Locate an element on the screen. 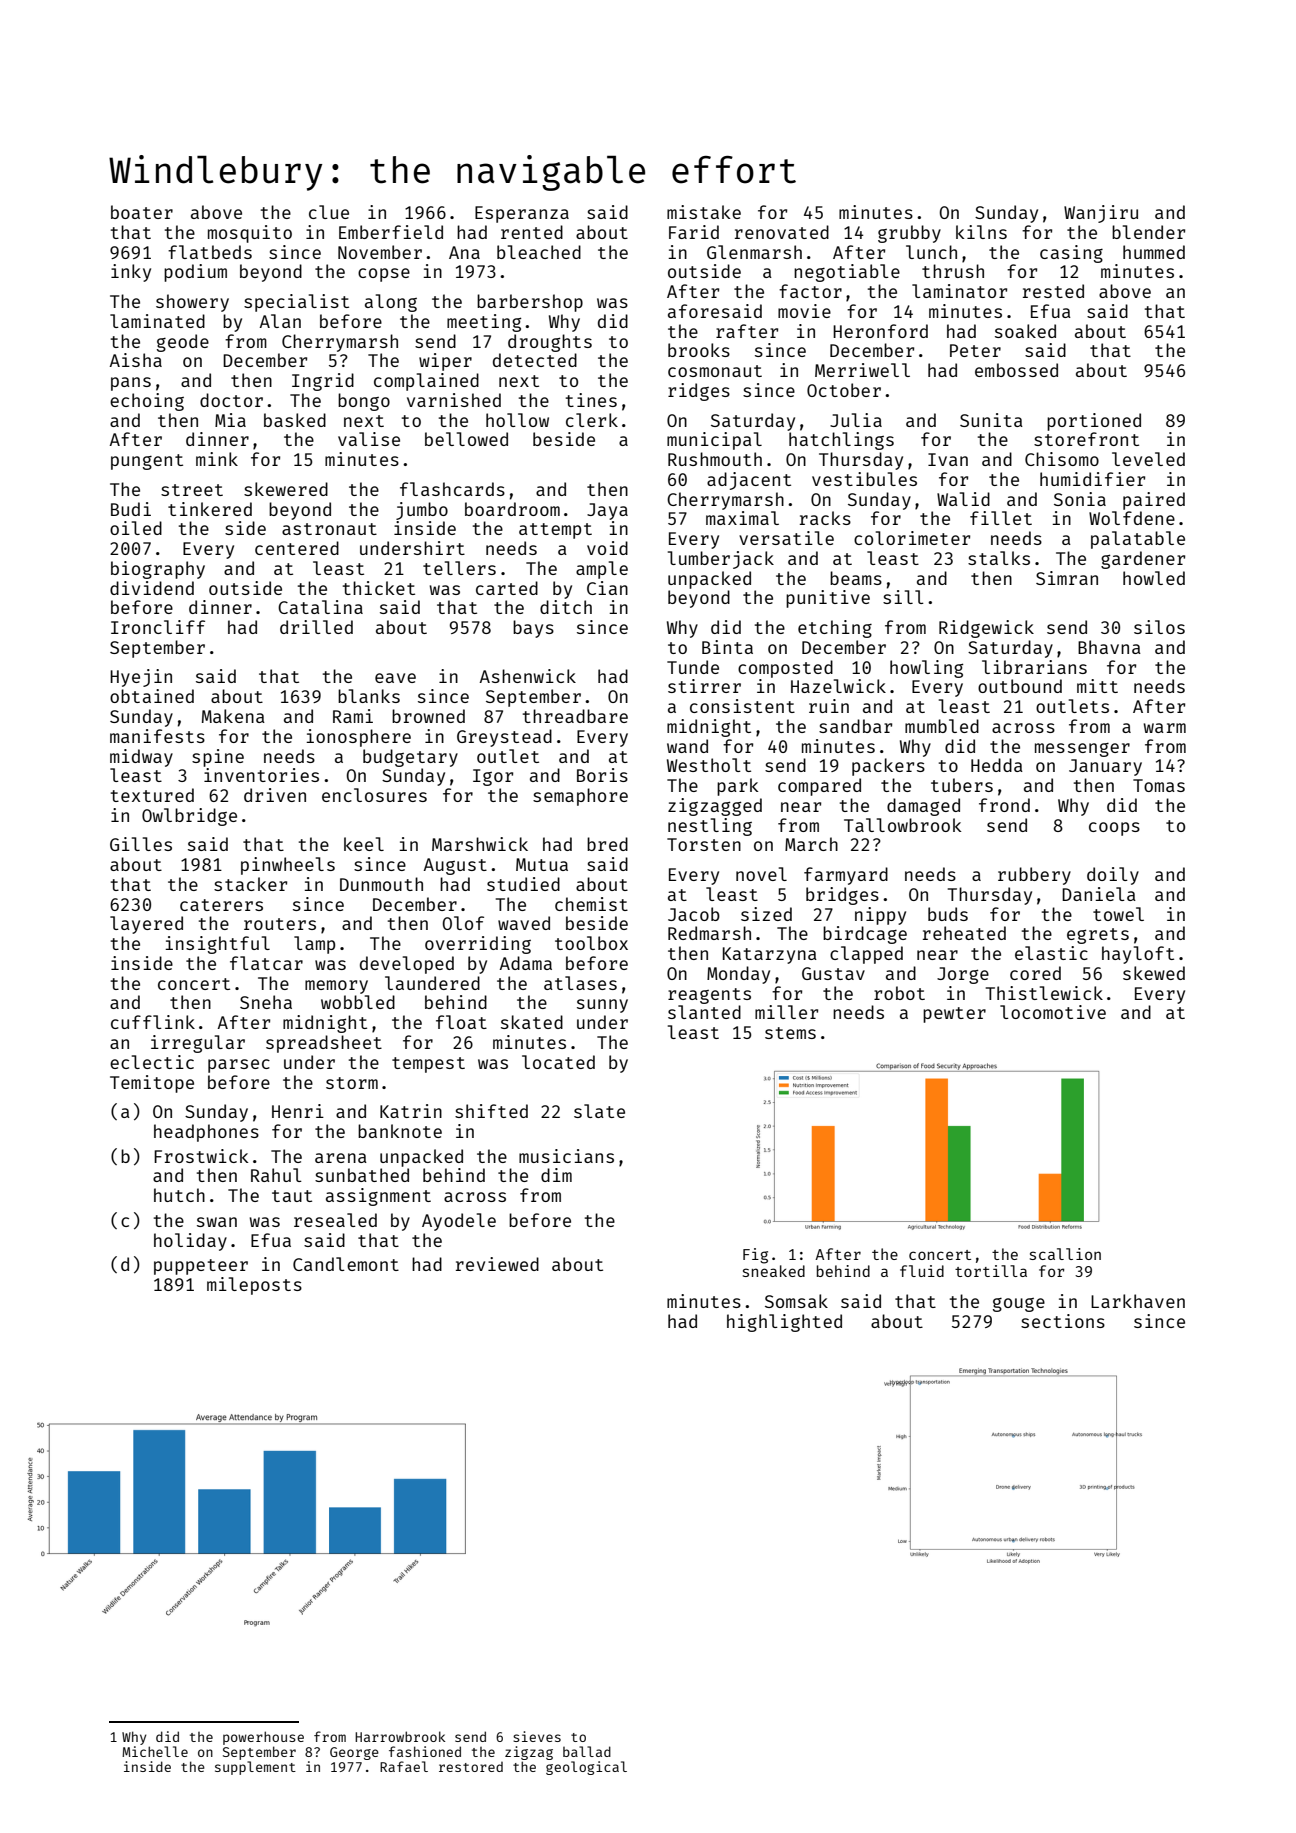  Esperanza is located at coordinates (522, 214).
